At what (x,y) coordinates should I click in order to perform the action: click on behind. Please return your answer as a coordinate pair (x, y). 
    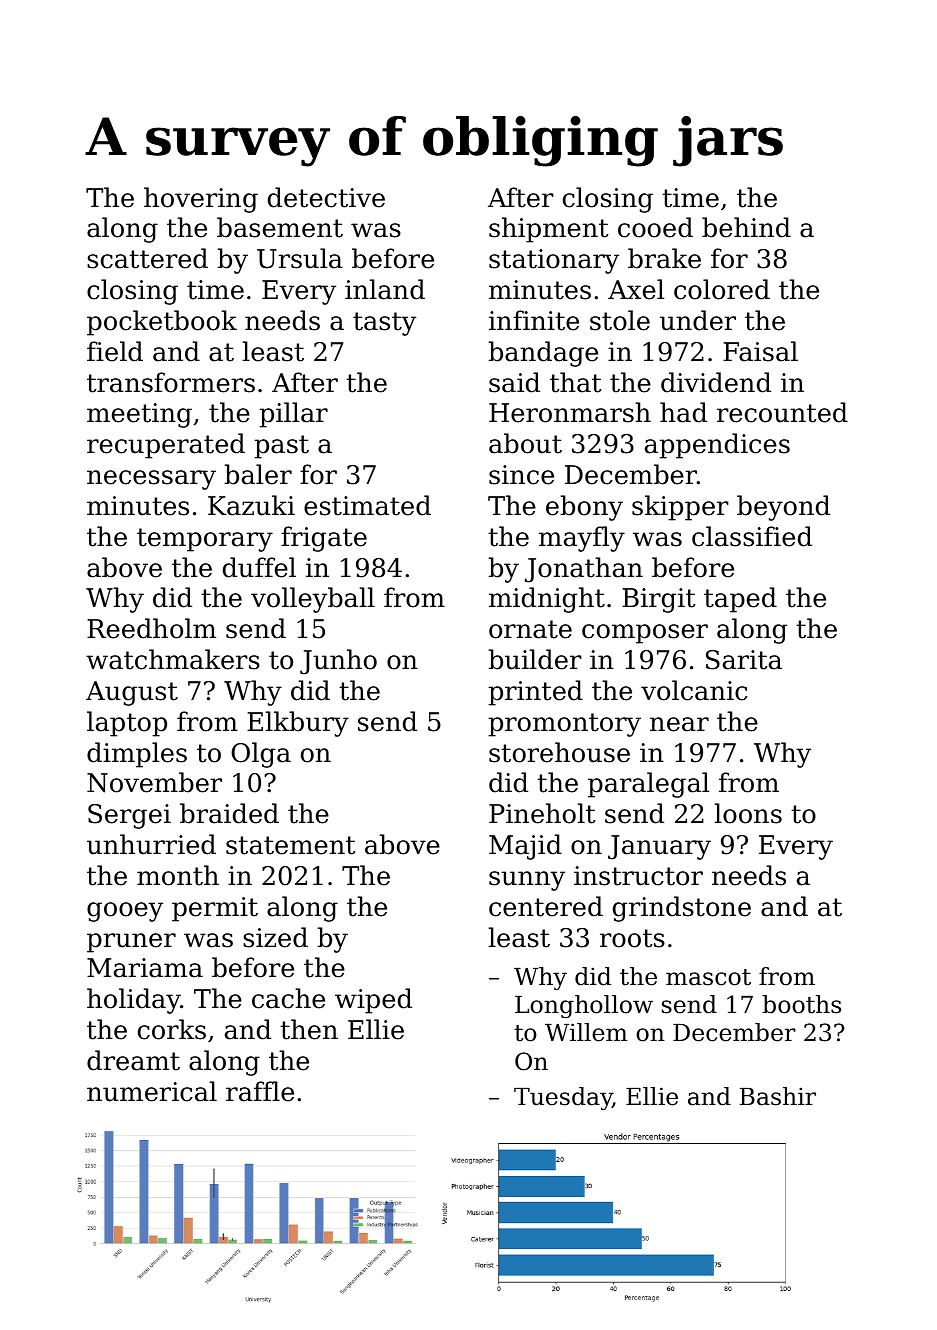
    Looking at the image, I should click on (746, 227).
